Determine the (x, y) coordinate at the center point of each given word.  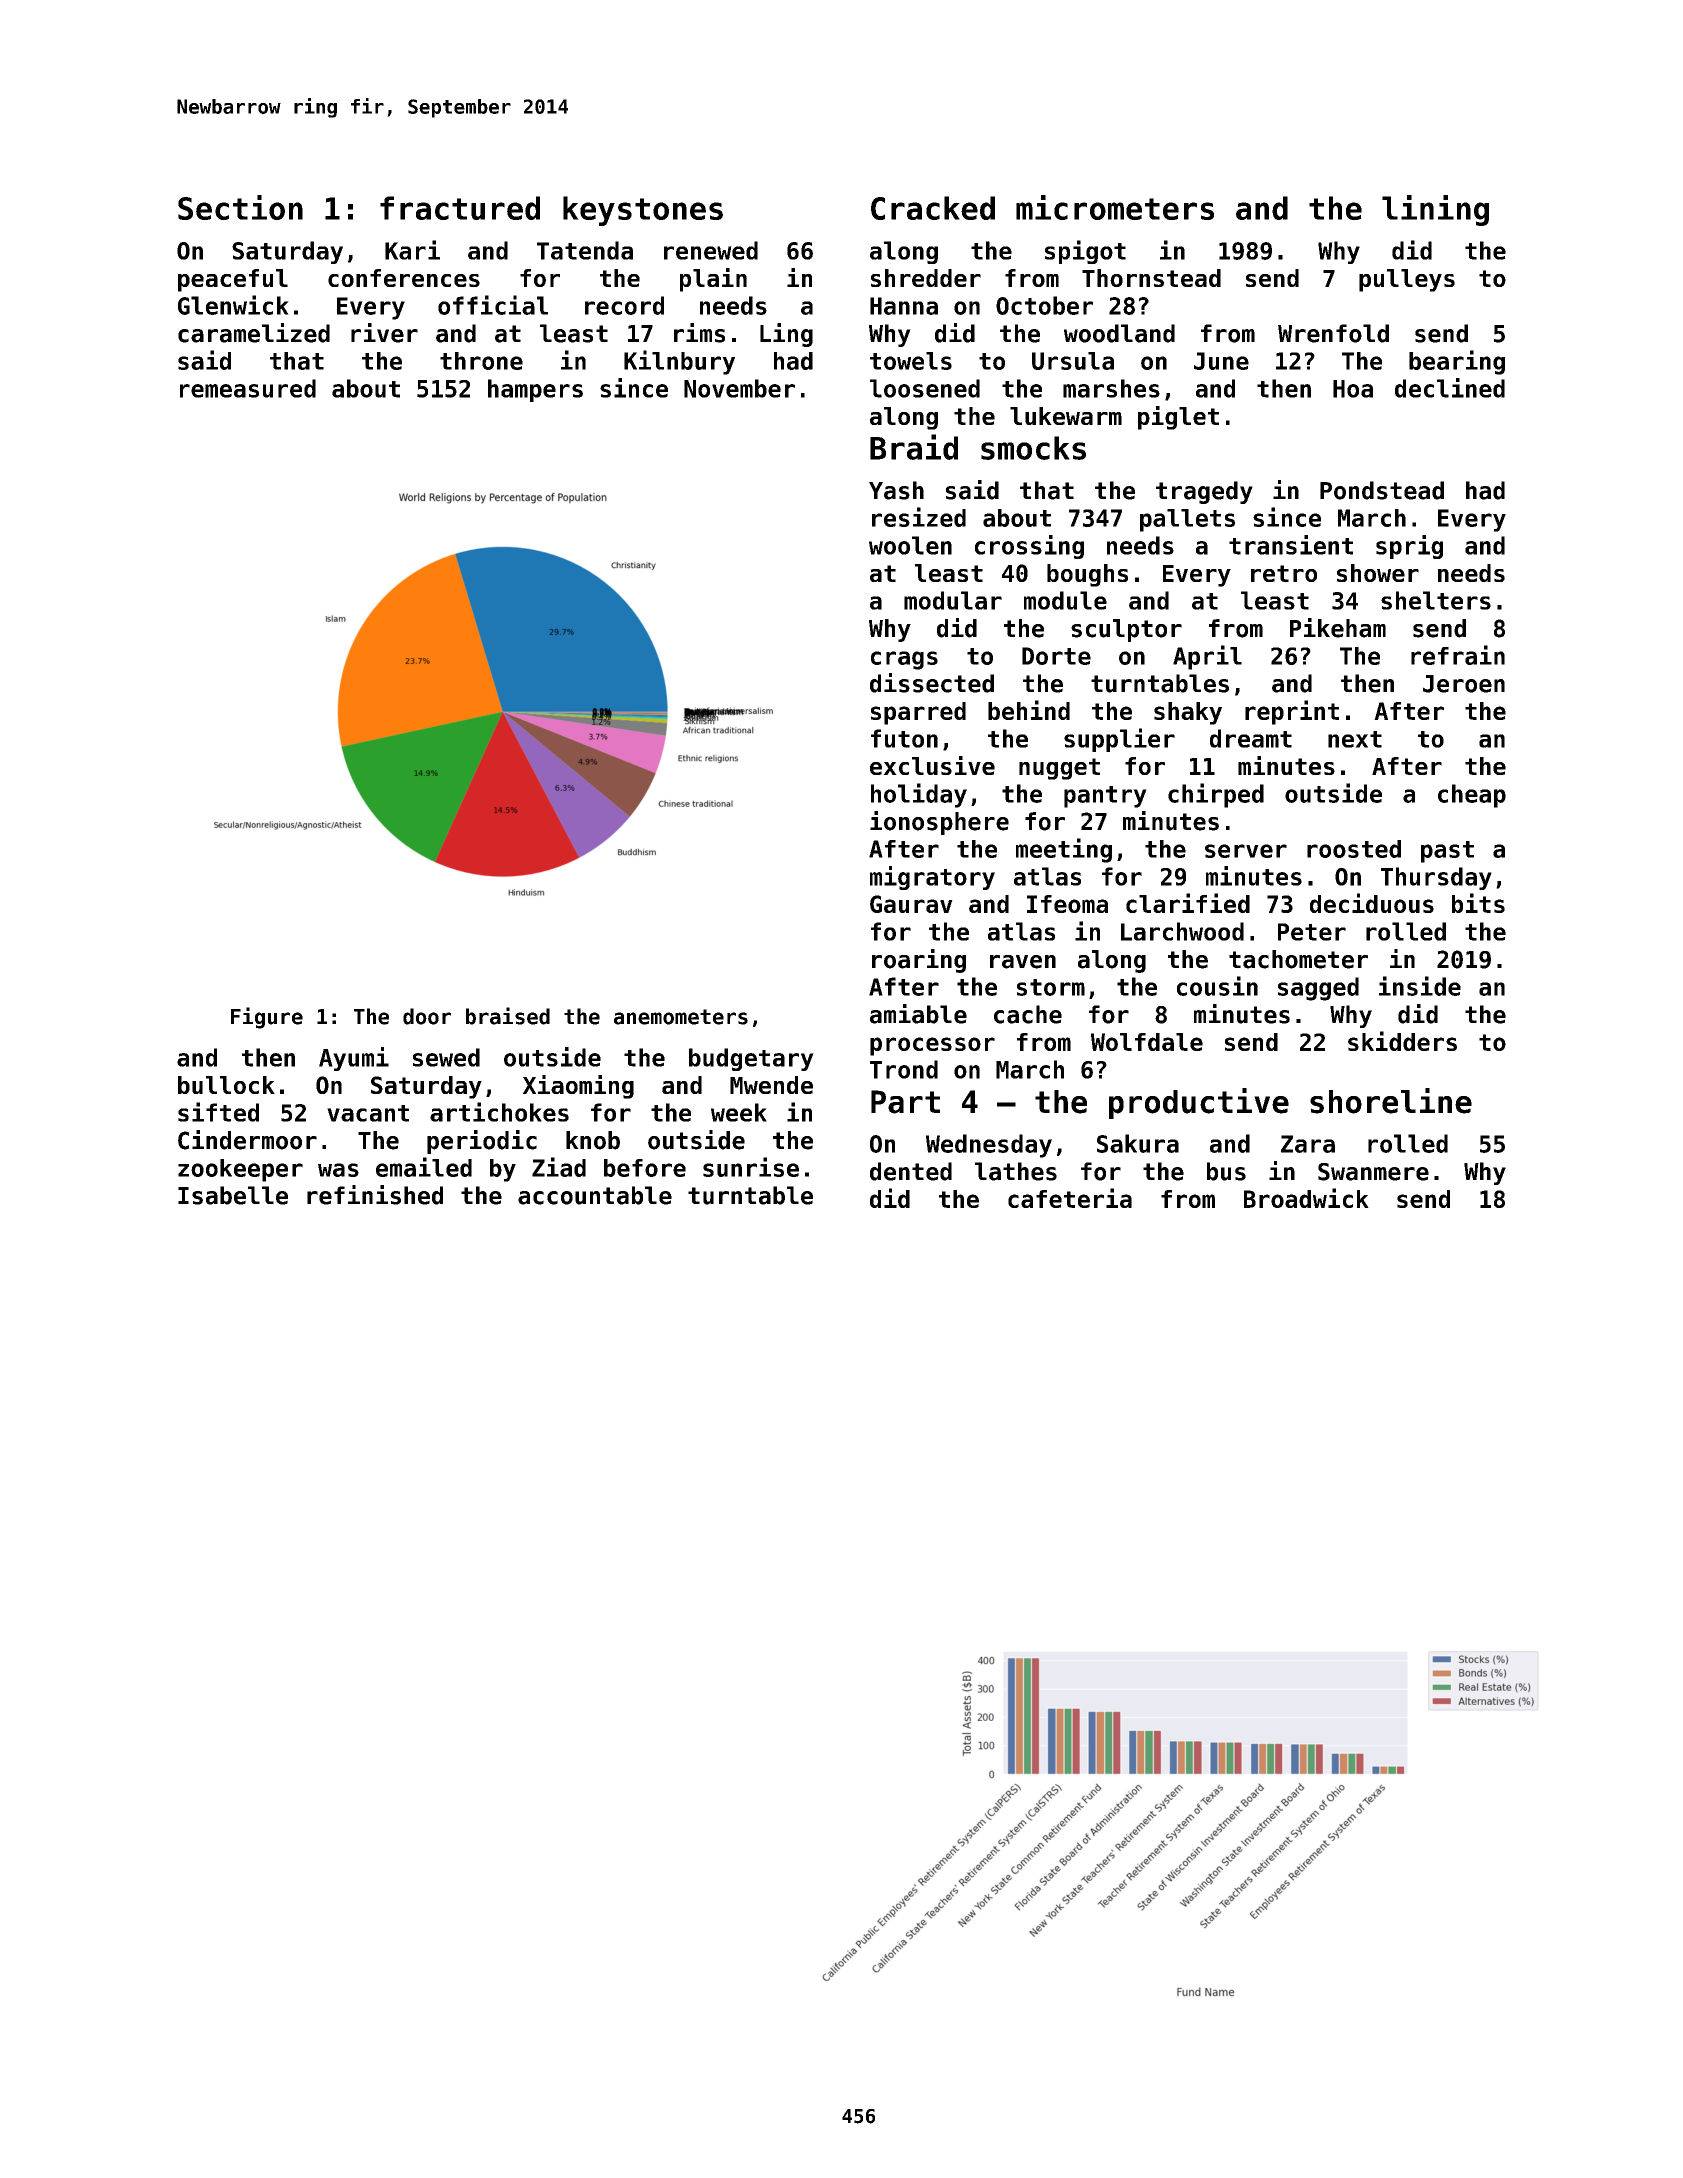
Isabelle (233, 1195)
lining (1435, 210)
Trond (904, 1069)
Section (240, 207)
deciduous (1372, 903)
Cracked (933, 208)
